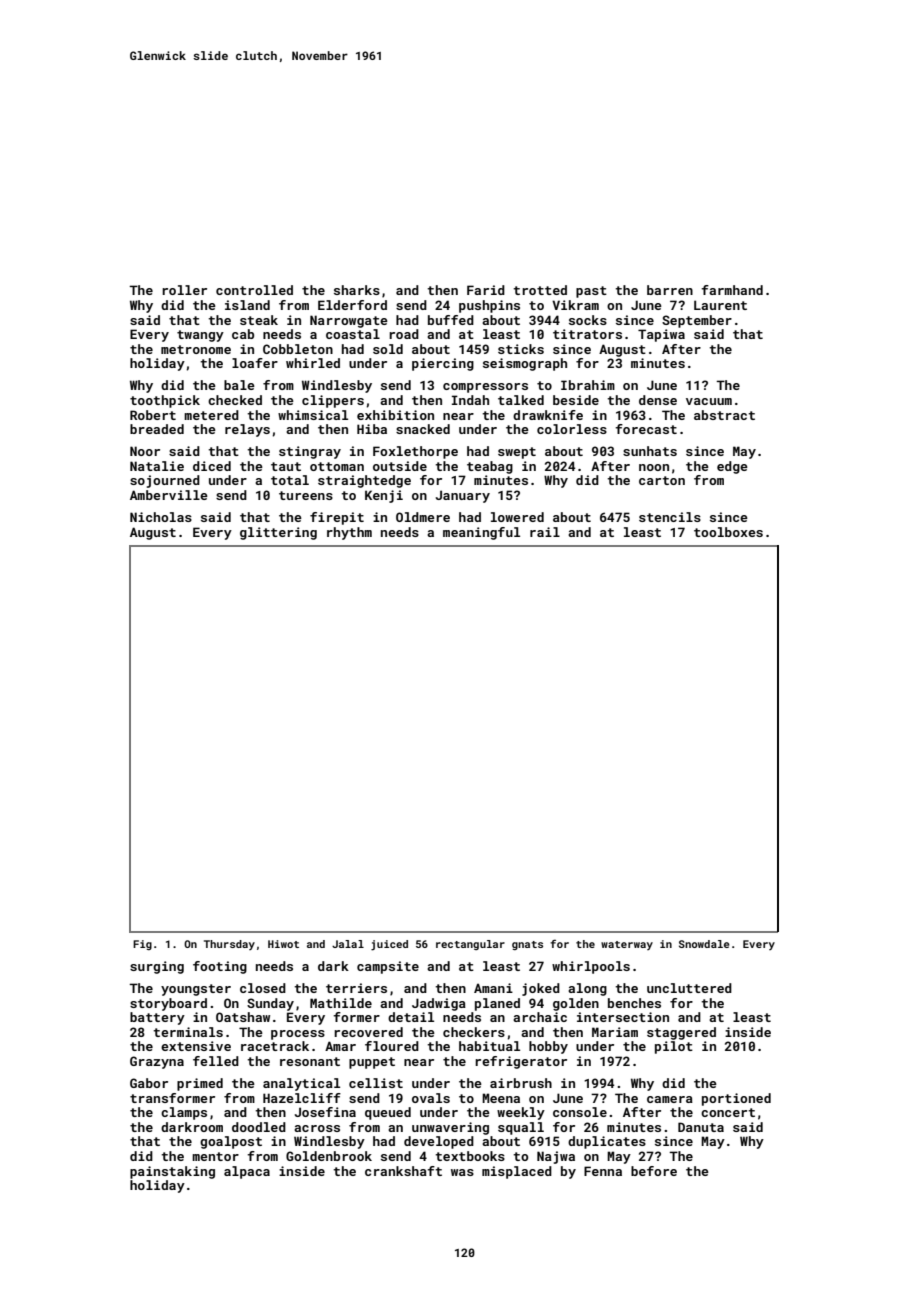  What do you see at coordinates (670, 517) in the screenshot?
I see `stencils` at bounding box center [670, 517].
